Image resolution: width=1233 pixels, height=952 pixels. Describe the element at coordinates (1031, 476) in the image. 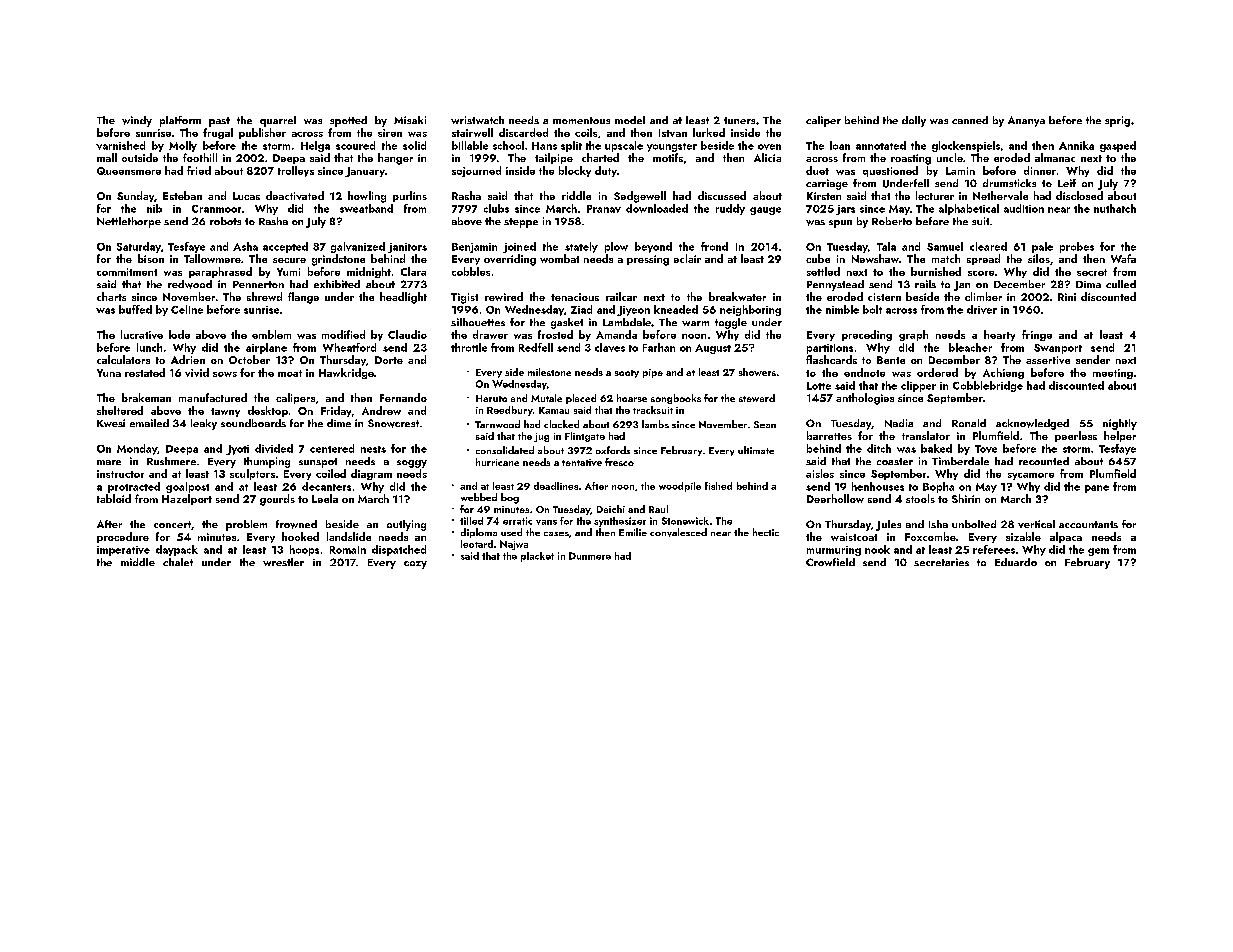

I see `sycamore` at that location.
